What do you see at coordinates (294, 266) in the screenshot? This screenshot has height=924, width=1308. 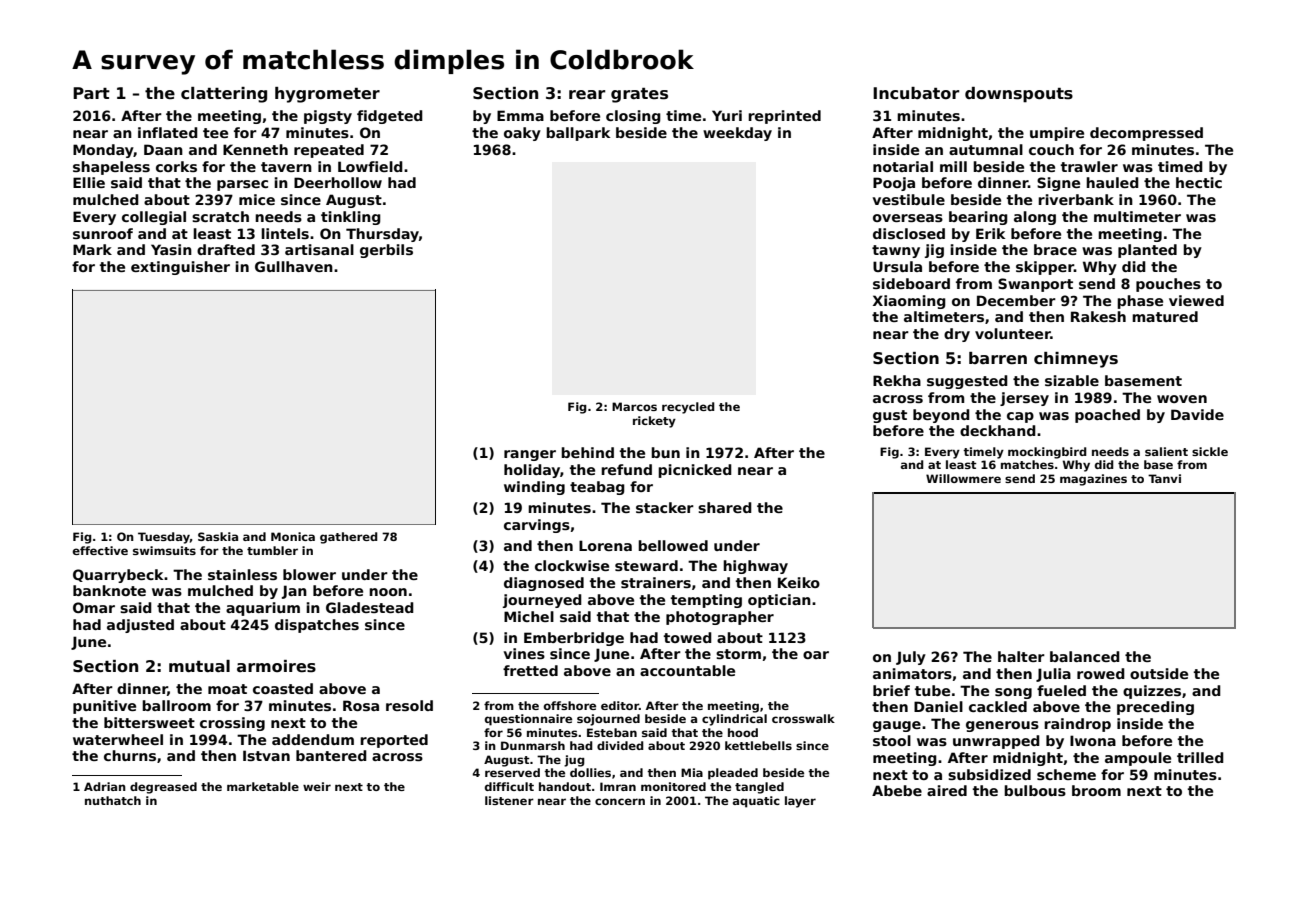 I see `Gullhaven` at bounding box center [294, 266].
